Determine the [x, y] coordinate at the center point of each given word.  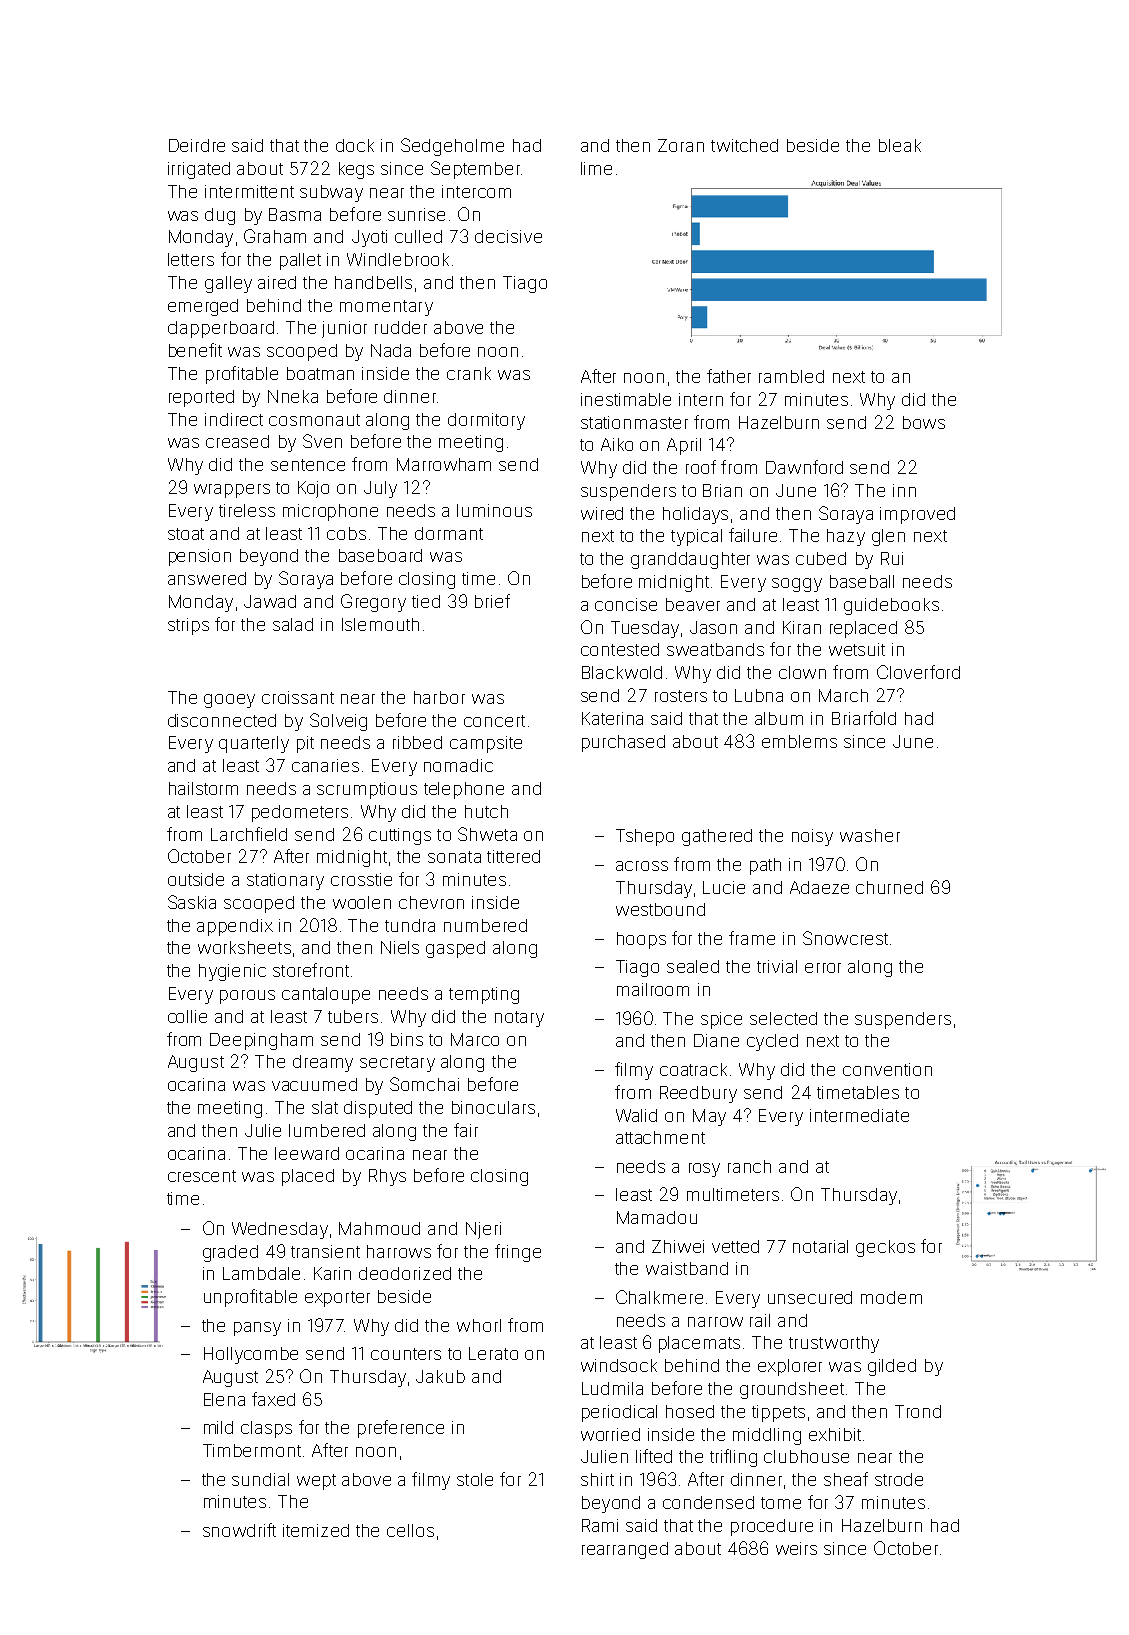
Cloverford [918, 672]
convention [887, 1069]
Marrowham [444, 464]
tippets [778, 1413]
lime [596, 168]
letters [191, 259]
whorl [479, 1325]
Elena [224, 1399]
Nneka [293, 396]
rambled [791, 376]
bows [924, 422]
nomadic [458, 765]
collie [187, 1016]
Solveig [338, 722]
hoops [641, 940]
